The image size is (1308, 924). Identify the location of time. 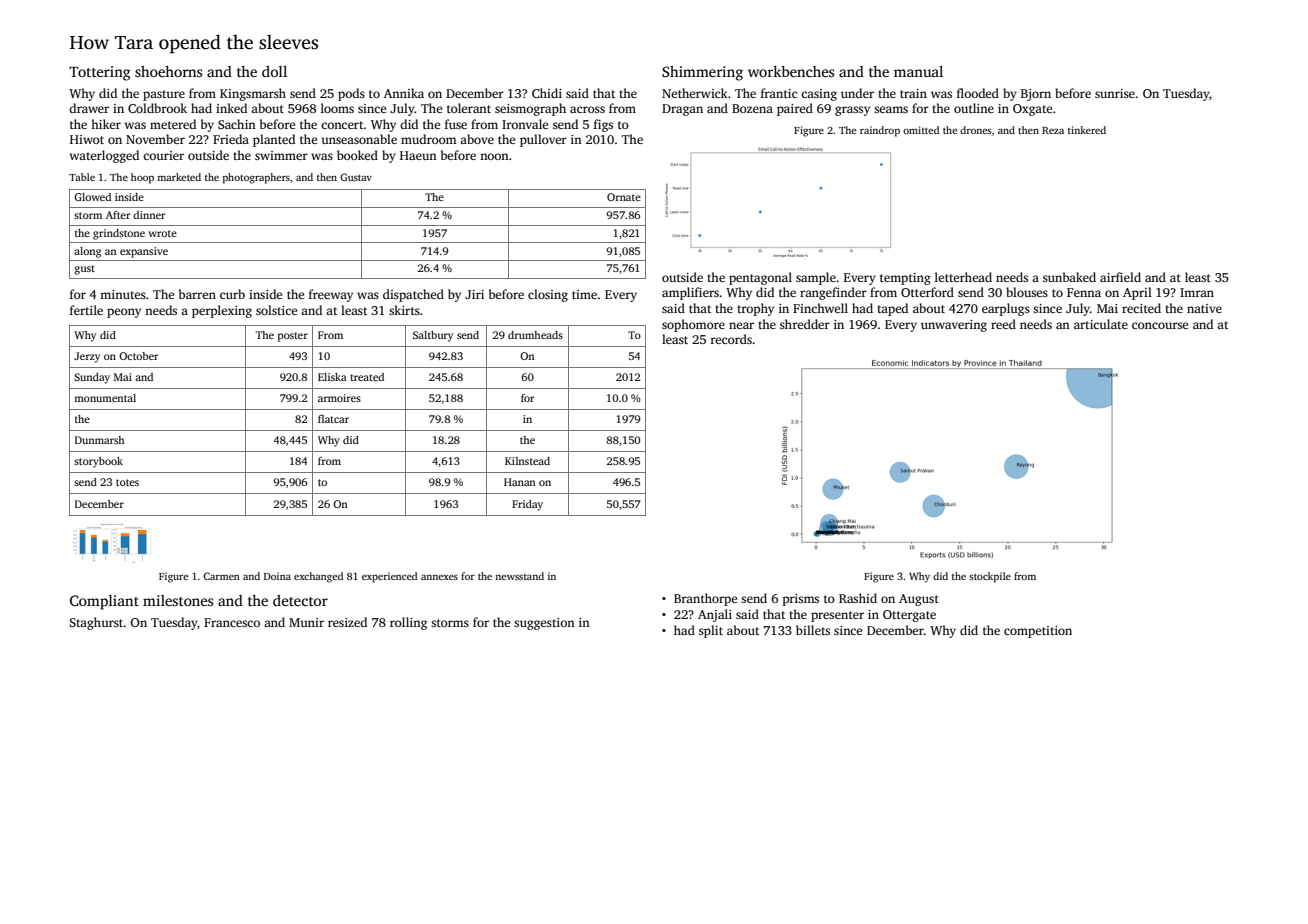
(584, 294).
